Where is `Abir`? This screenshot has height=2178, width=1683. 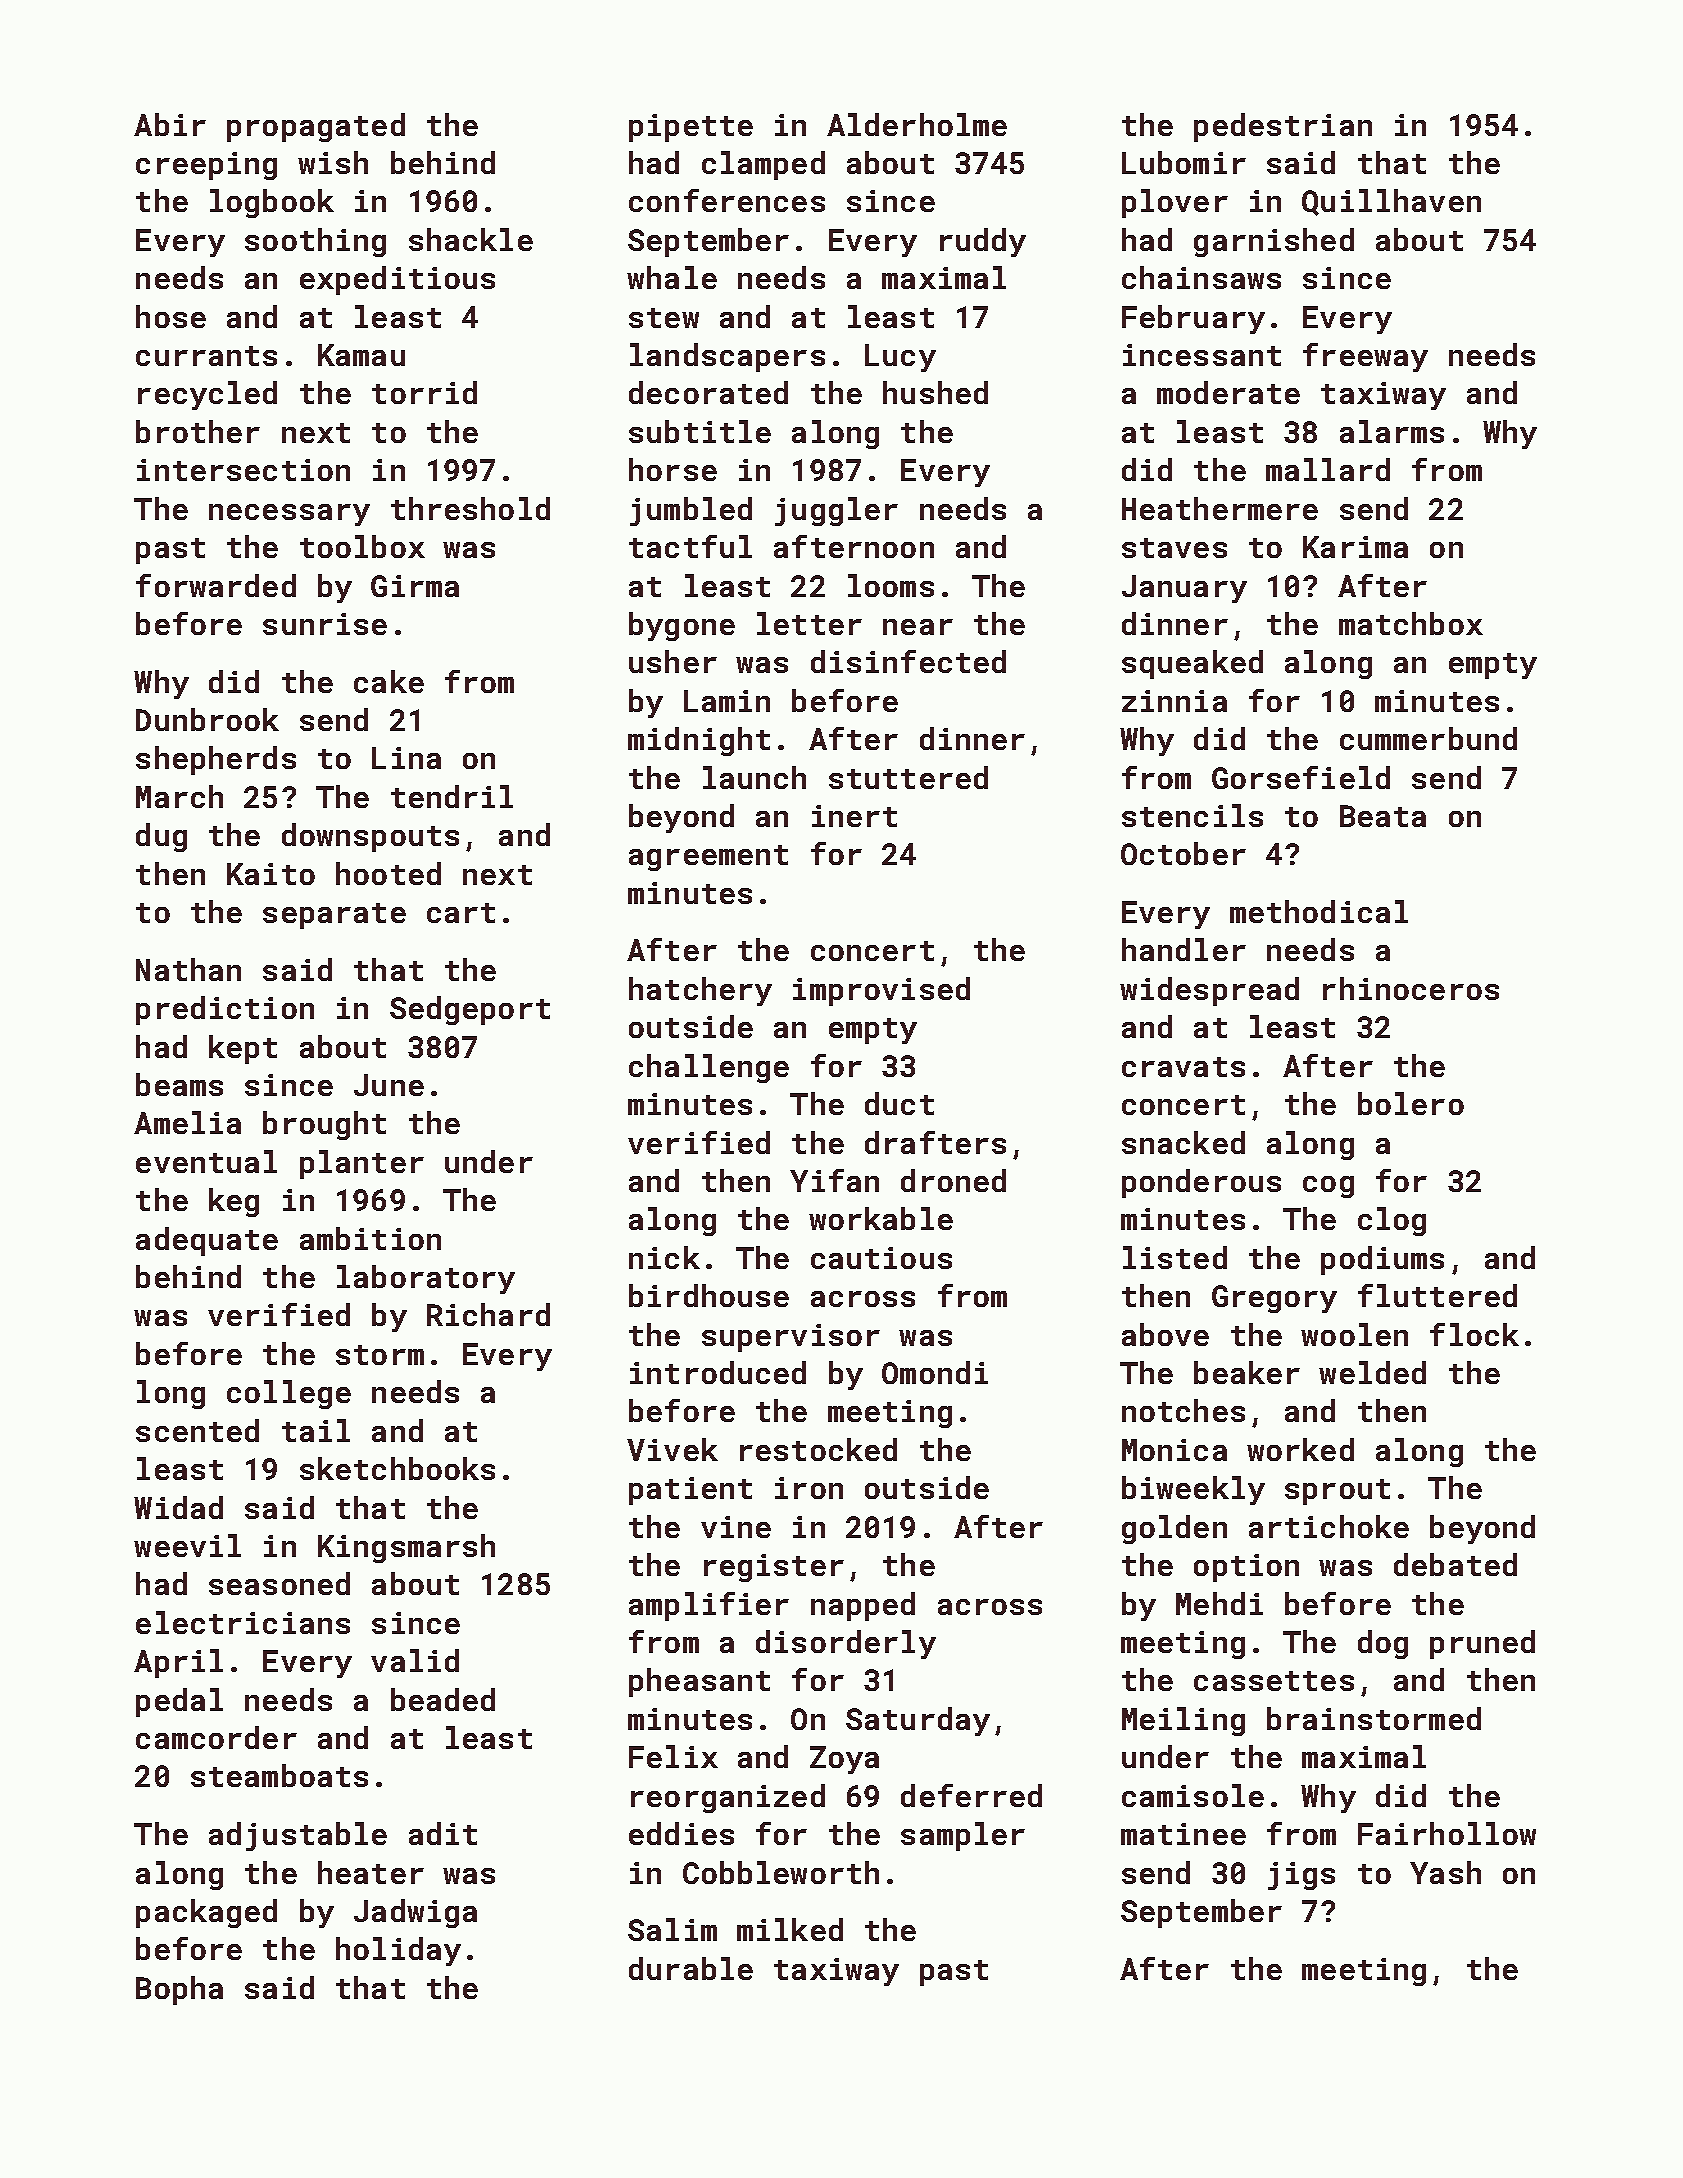
Abir is located at coordinates (170, 124).
